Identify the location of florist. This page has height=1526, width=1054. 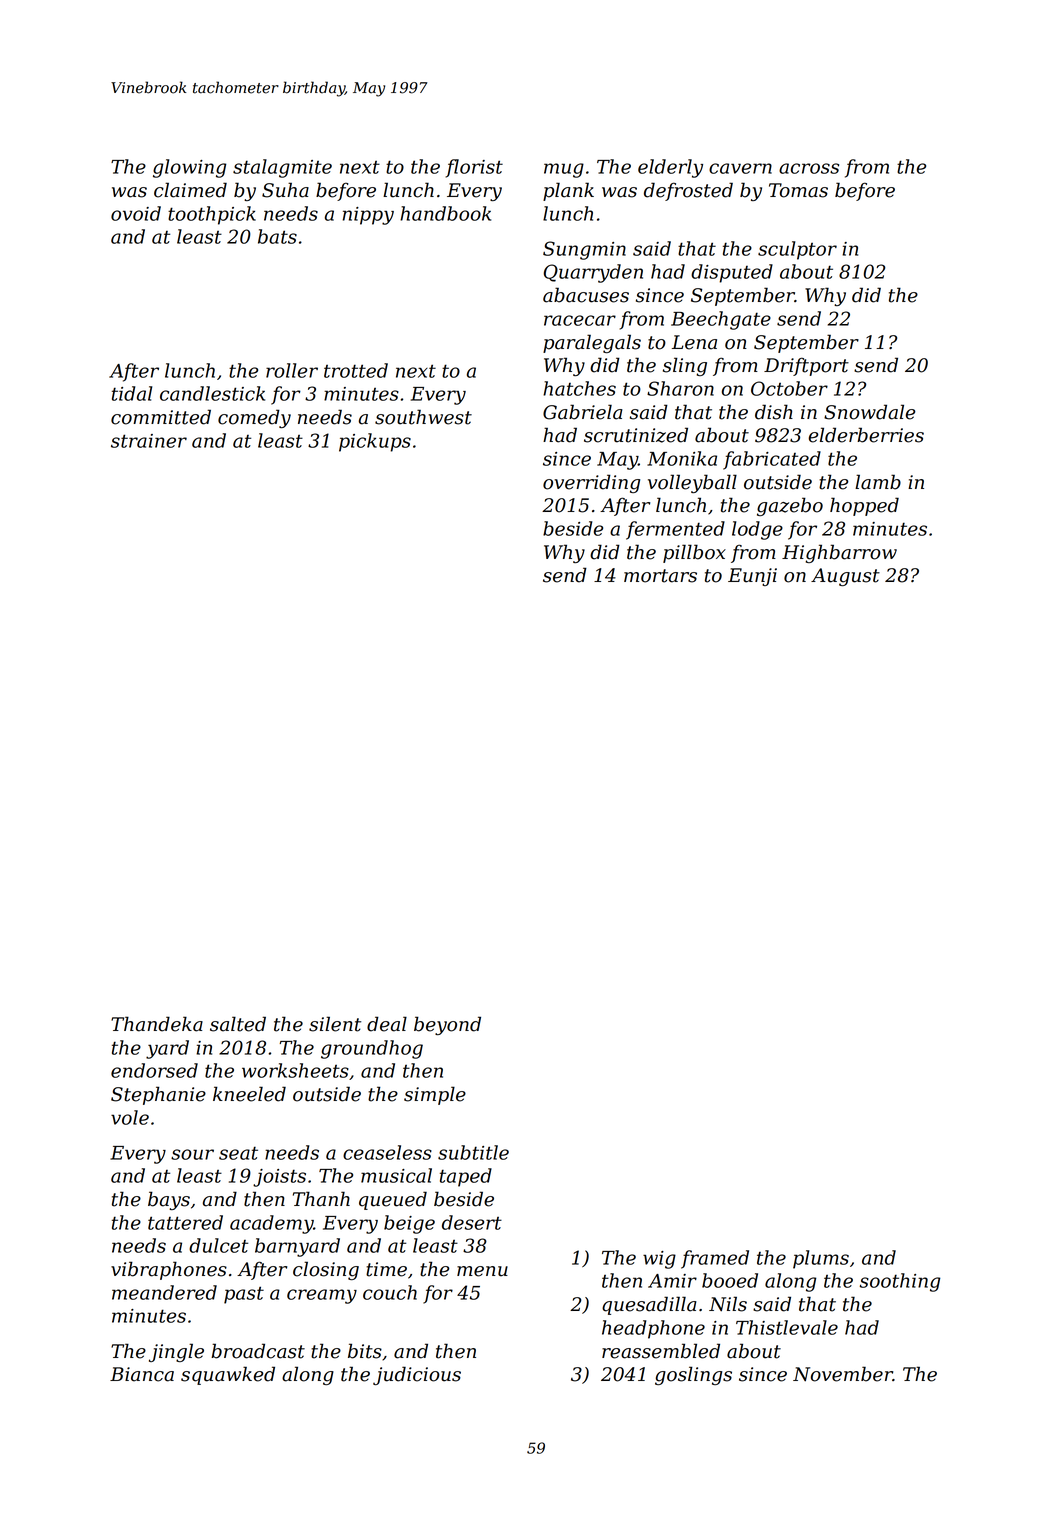
(474, 168).
